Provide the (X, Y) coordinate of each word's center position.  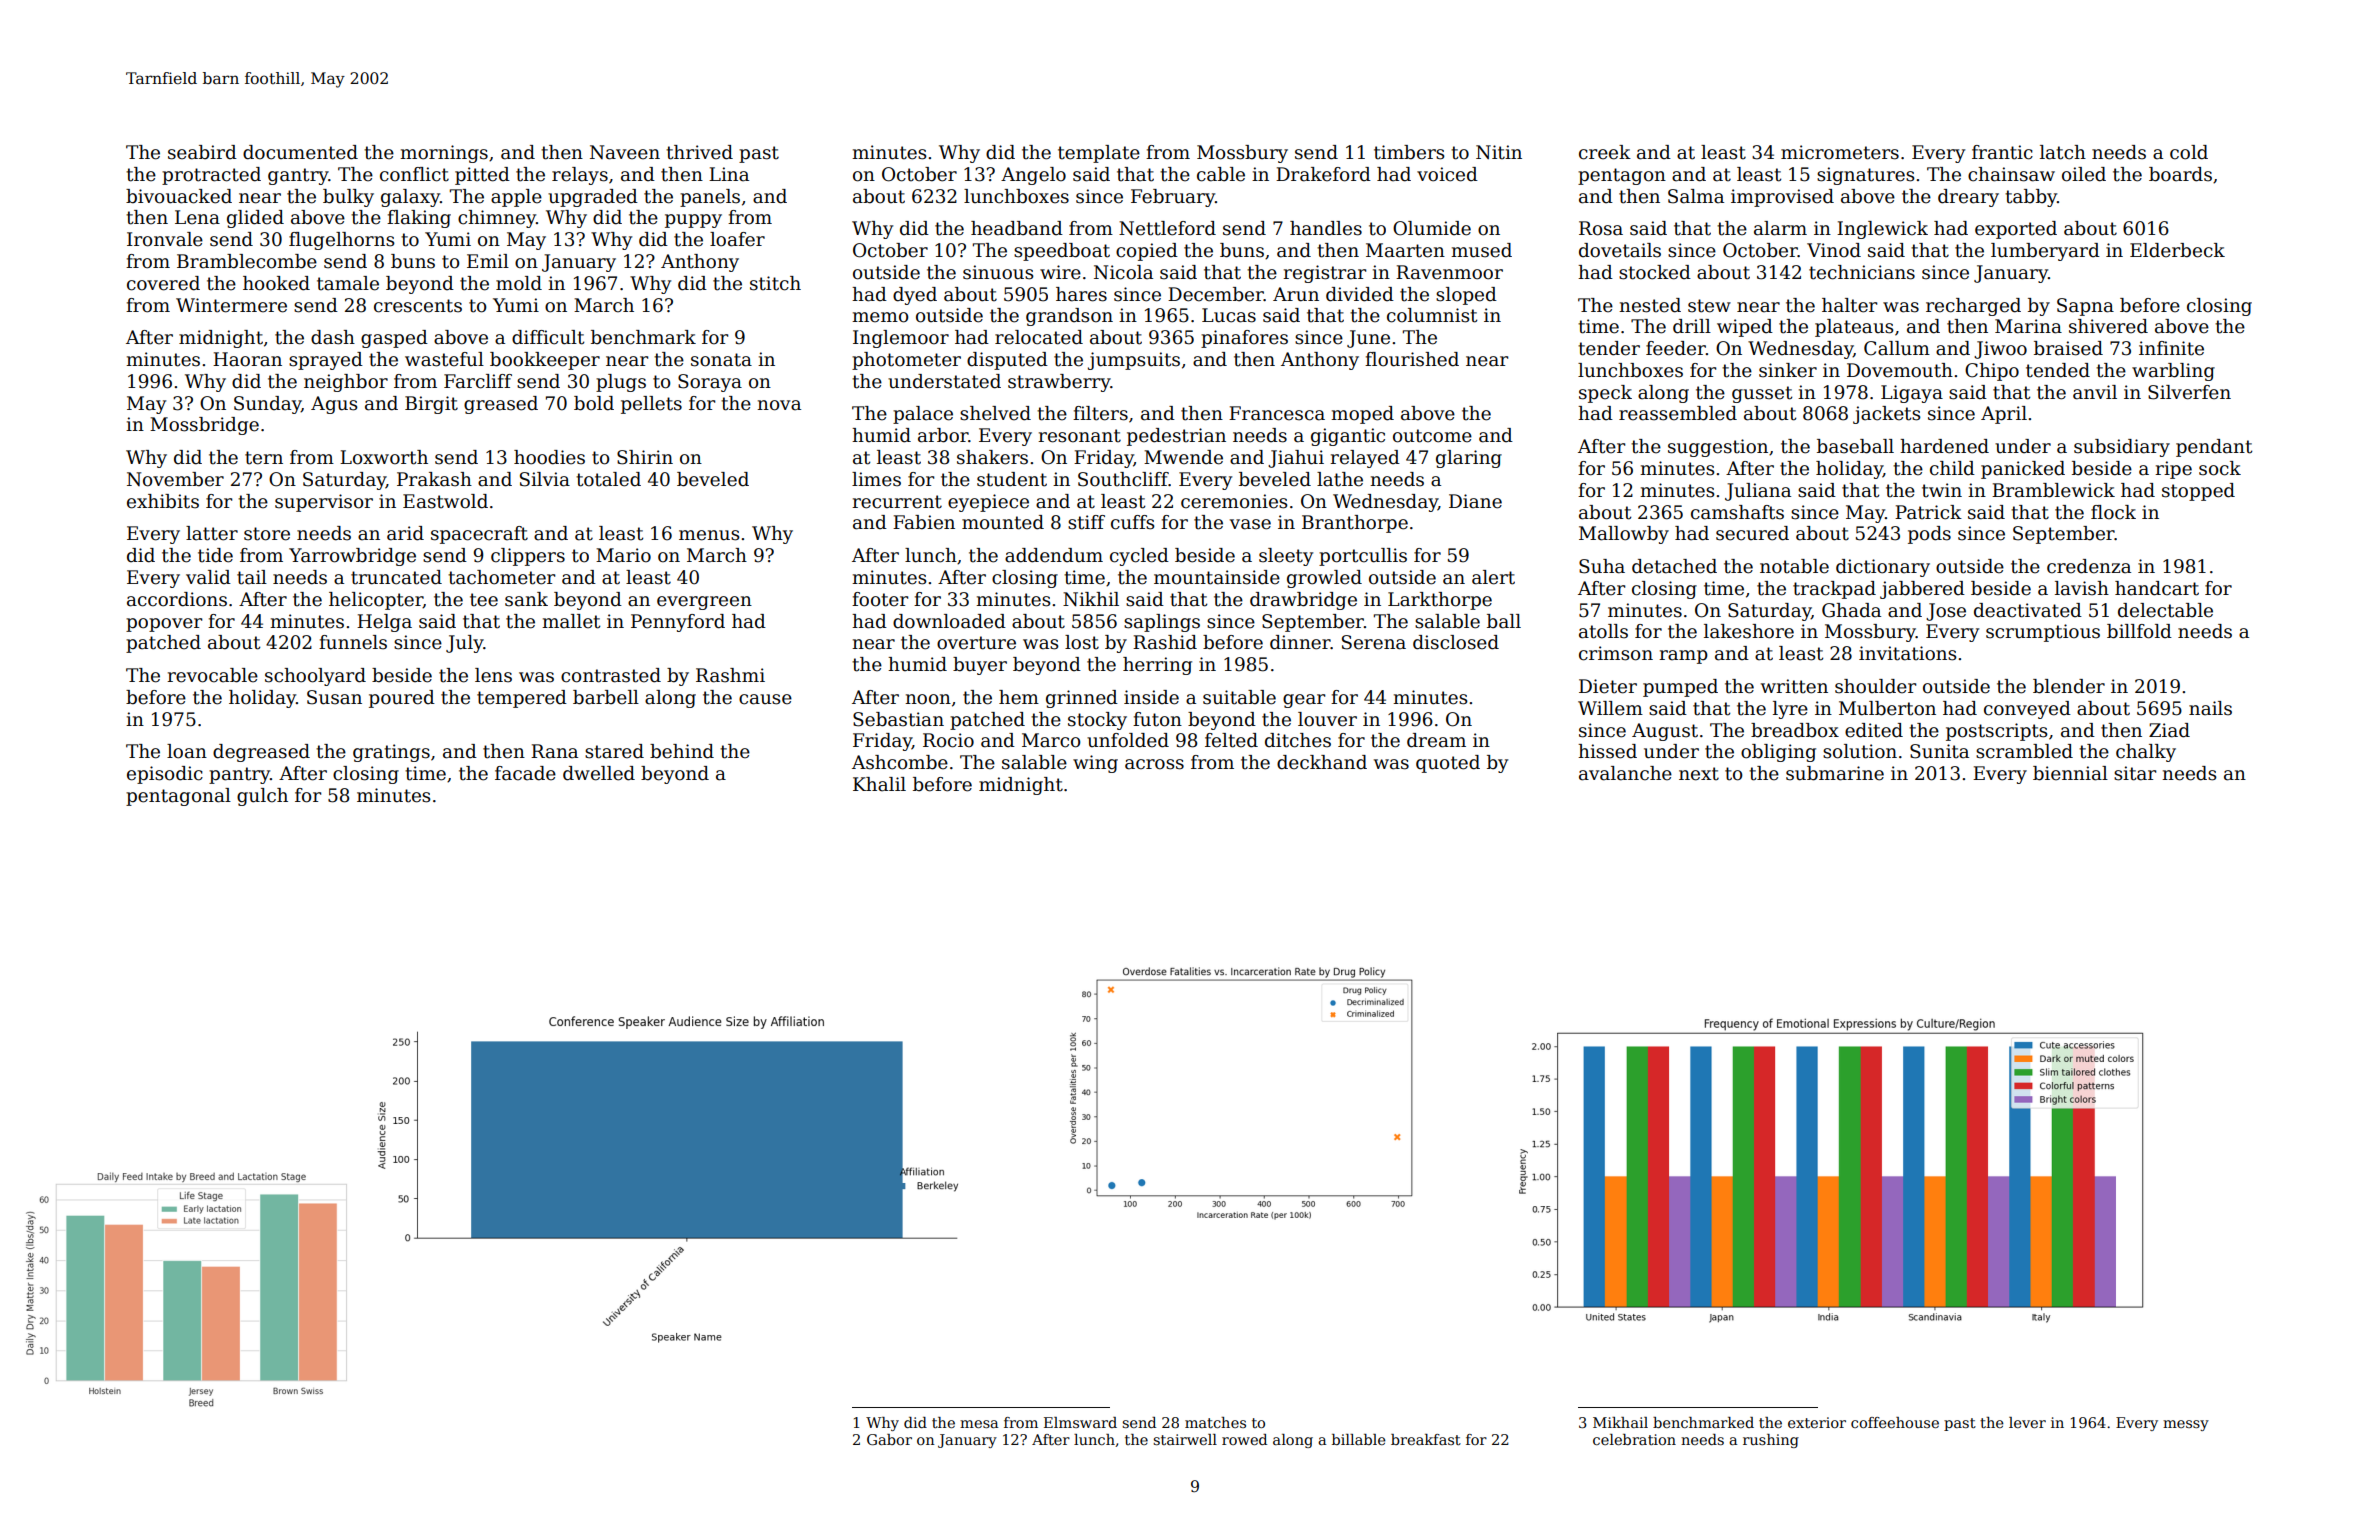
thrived (699, 152)
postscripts (1997, 732)
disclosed (1456, 642)
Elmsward (1080, 1422)
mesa (979, 1424)
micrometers (1840, 152)
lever (2027, 1422)
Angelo (1033, 176)
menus (709, 535)
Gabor (889, 1439)
